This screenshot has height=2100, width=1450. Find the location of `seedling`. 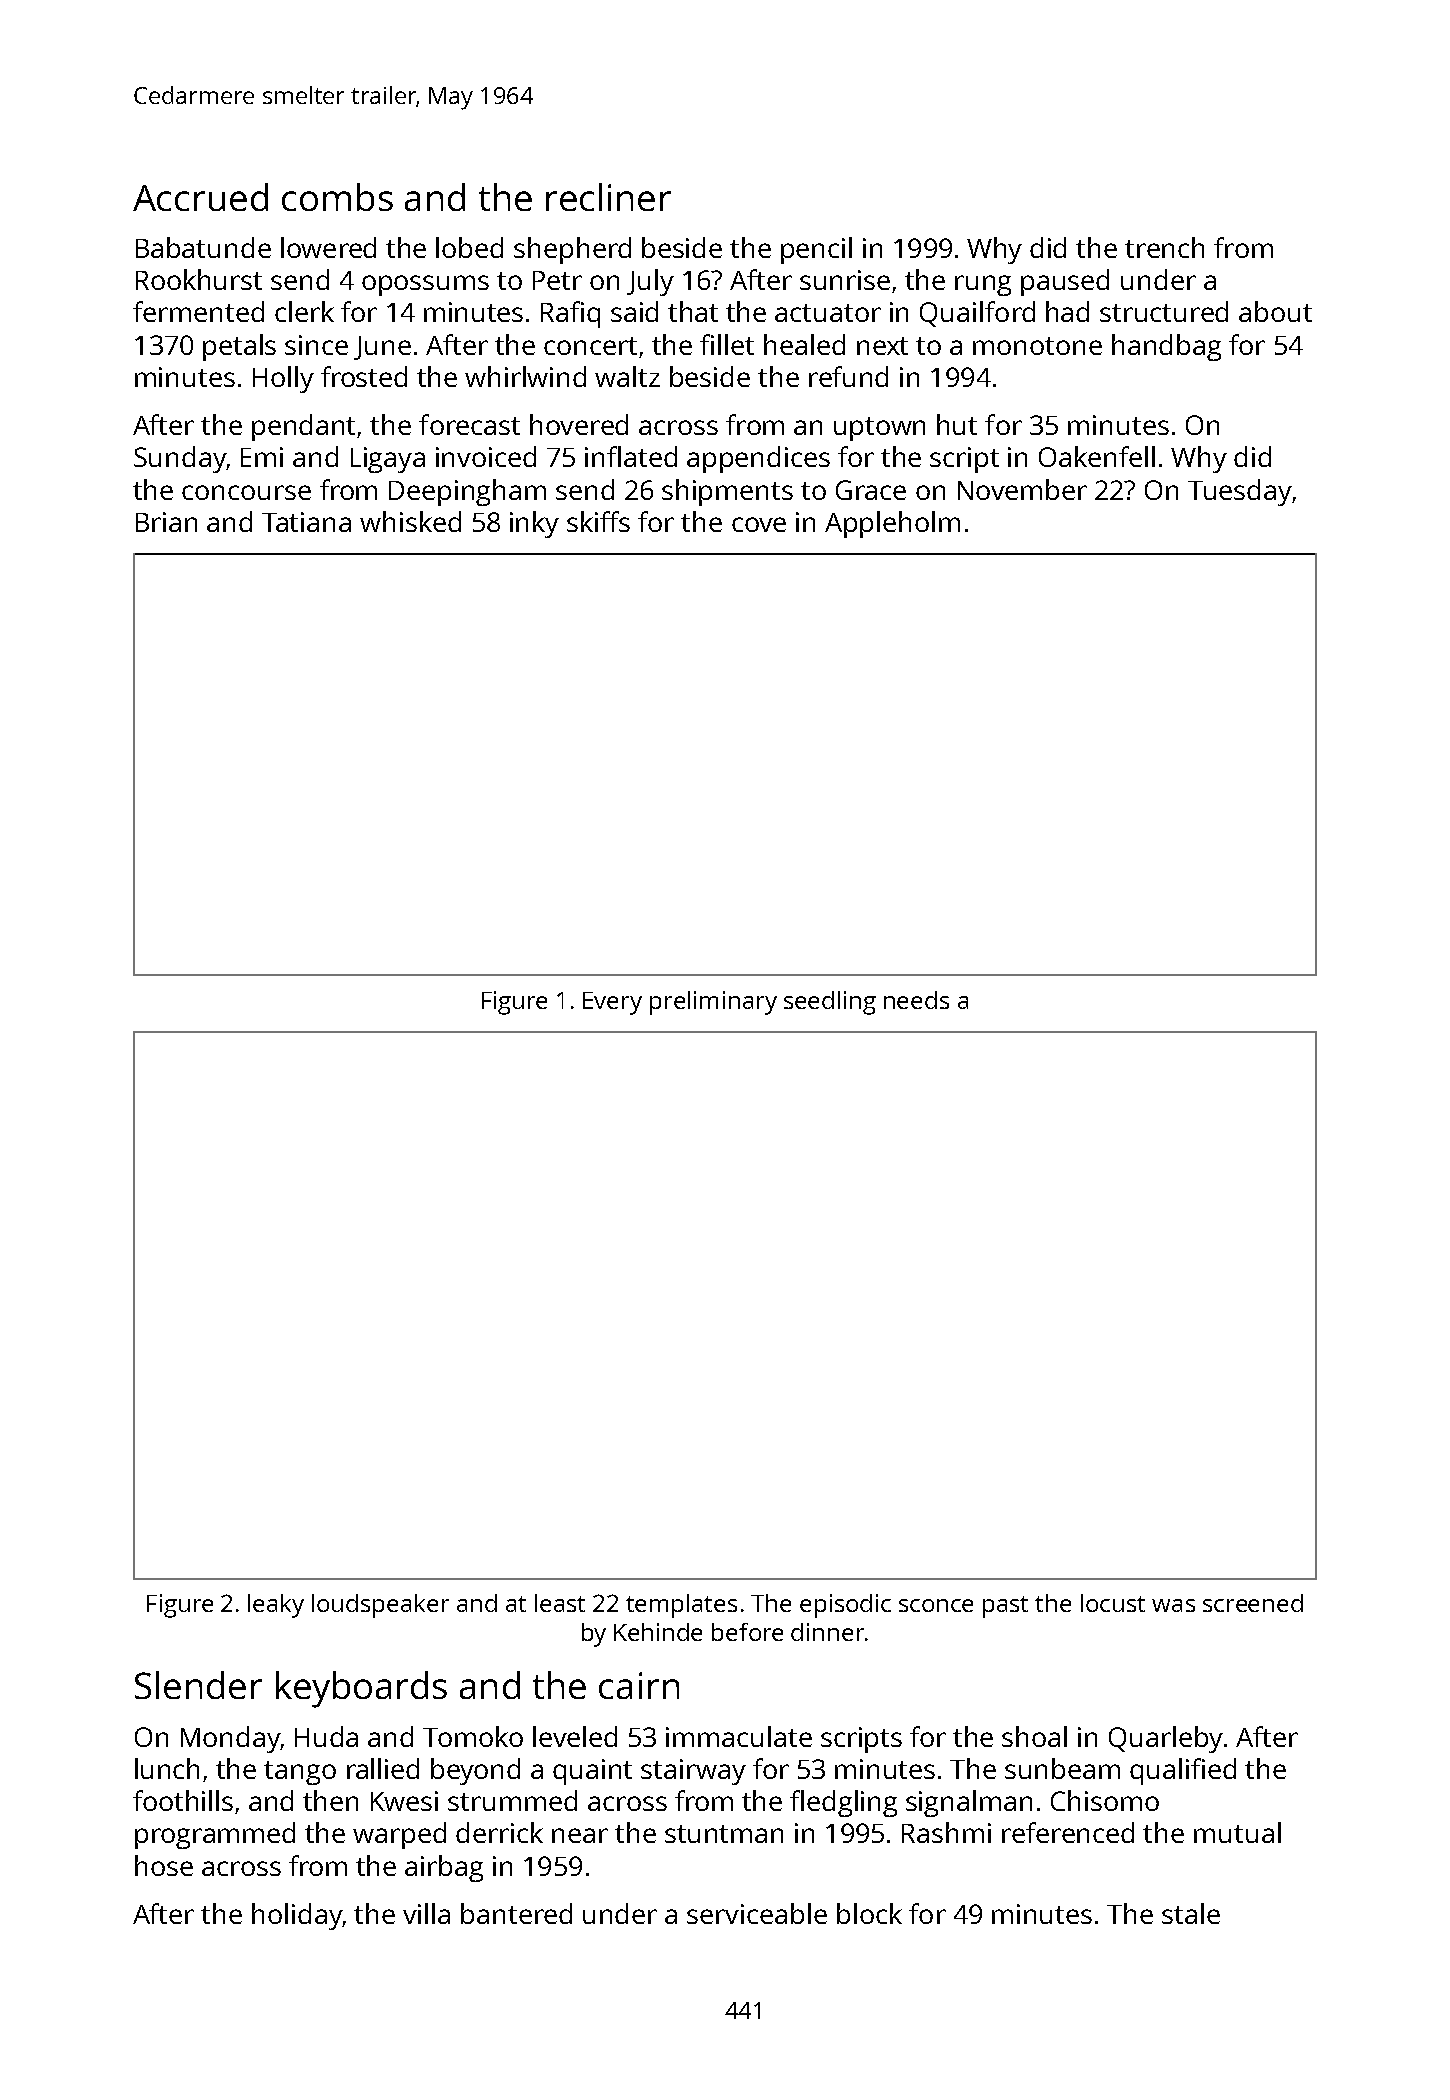

seedling is located at coordinates (830, 1003).
